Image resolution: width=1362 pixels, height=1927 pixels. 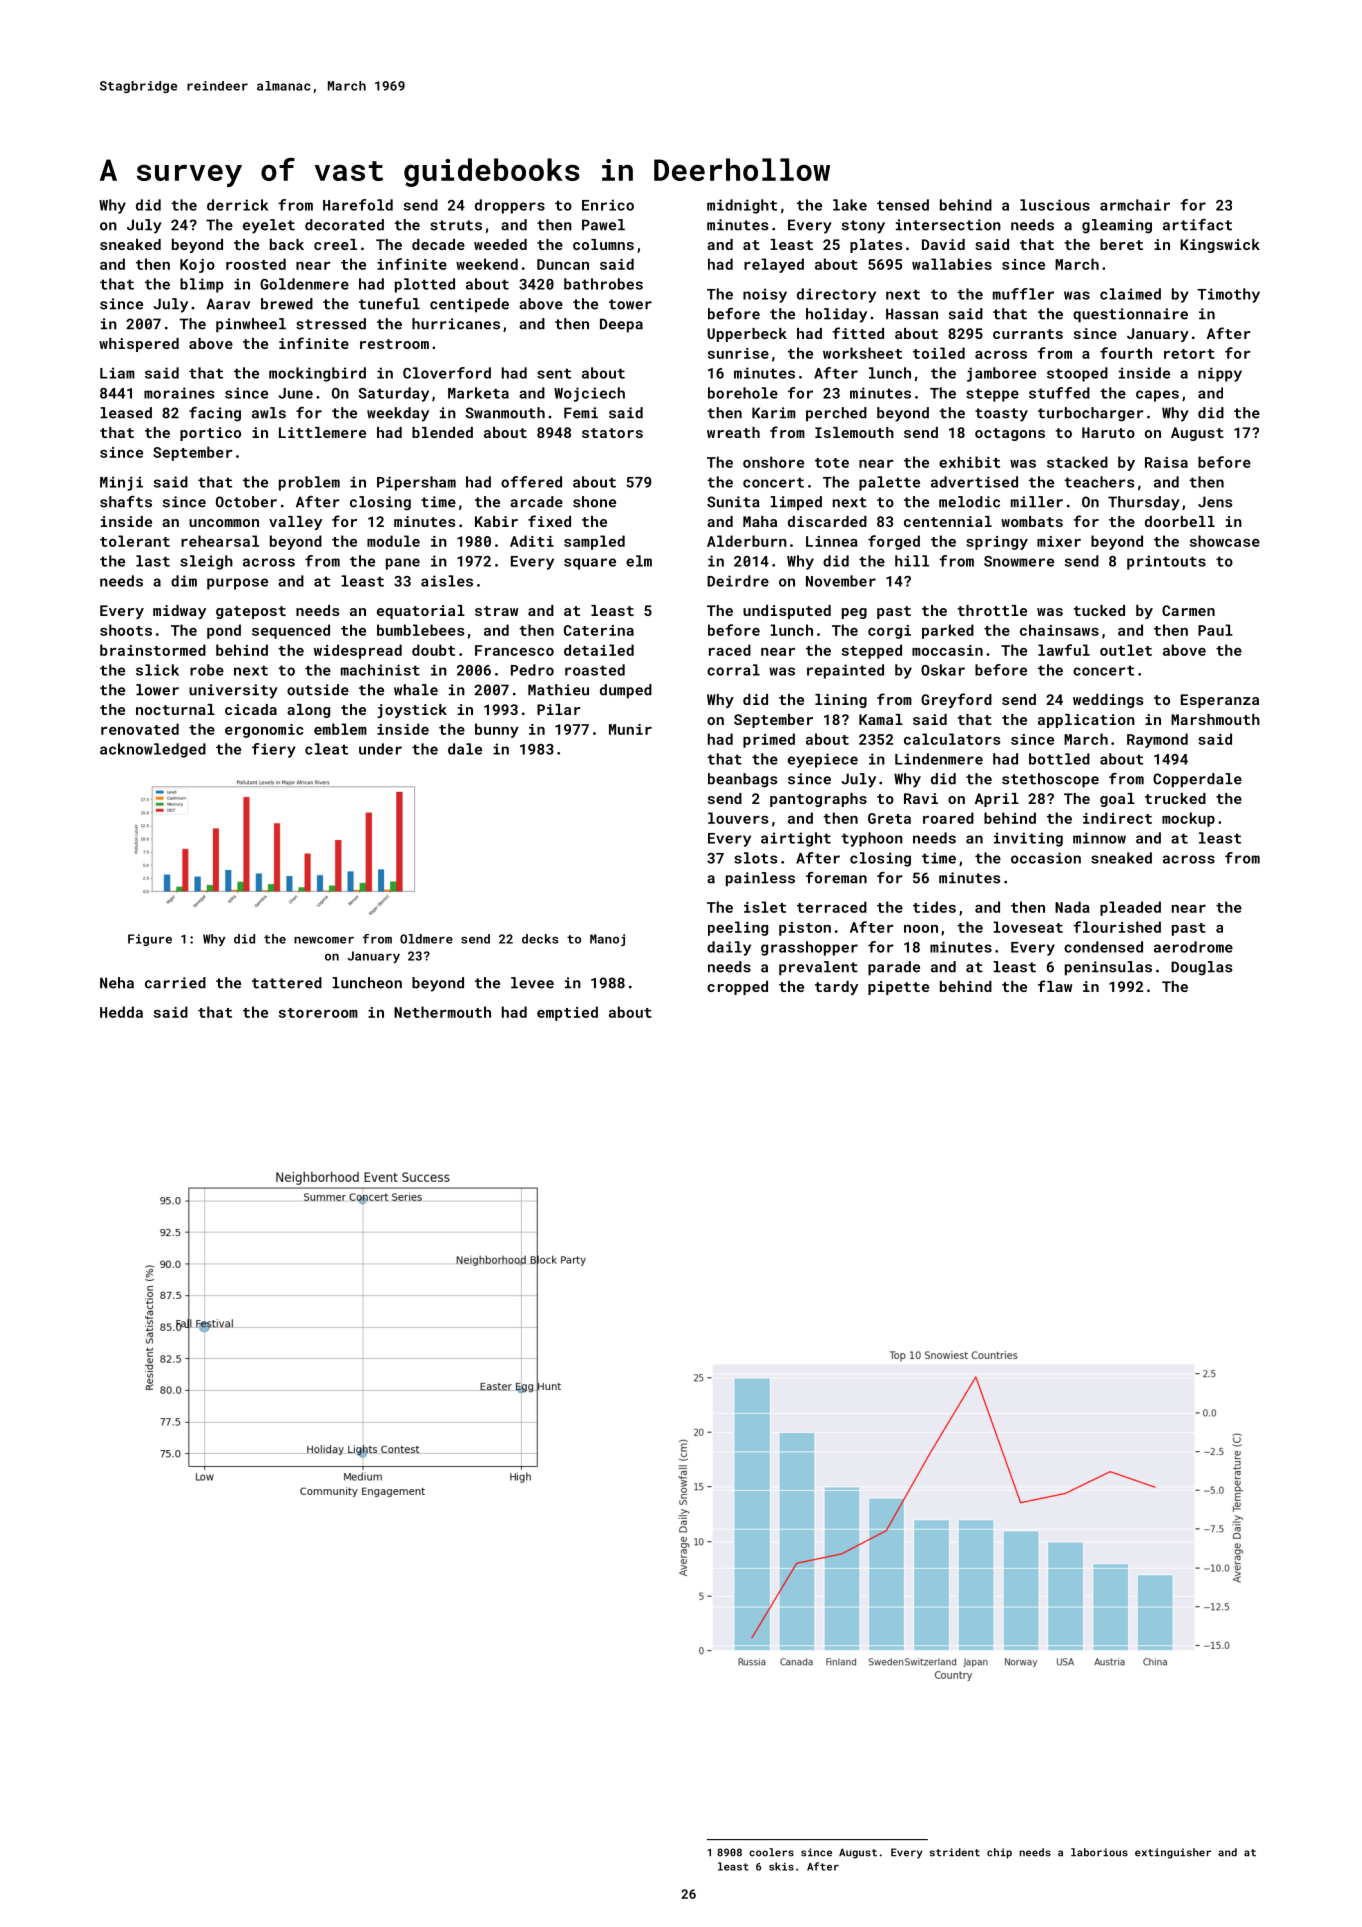 I want to click on Harefold, so click(x=358, y=205).
